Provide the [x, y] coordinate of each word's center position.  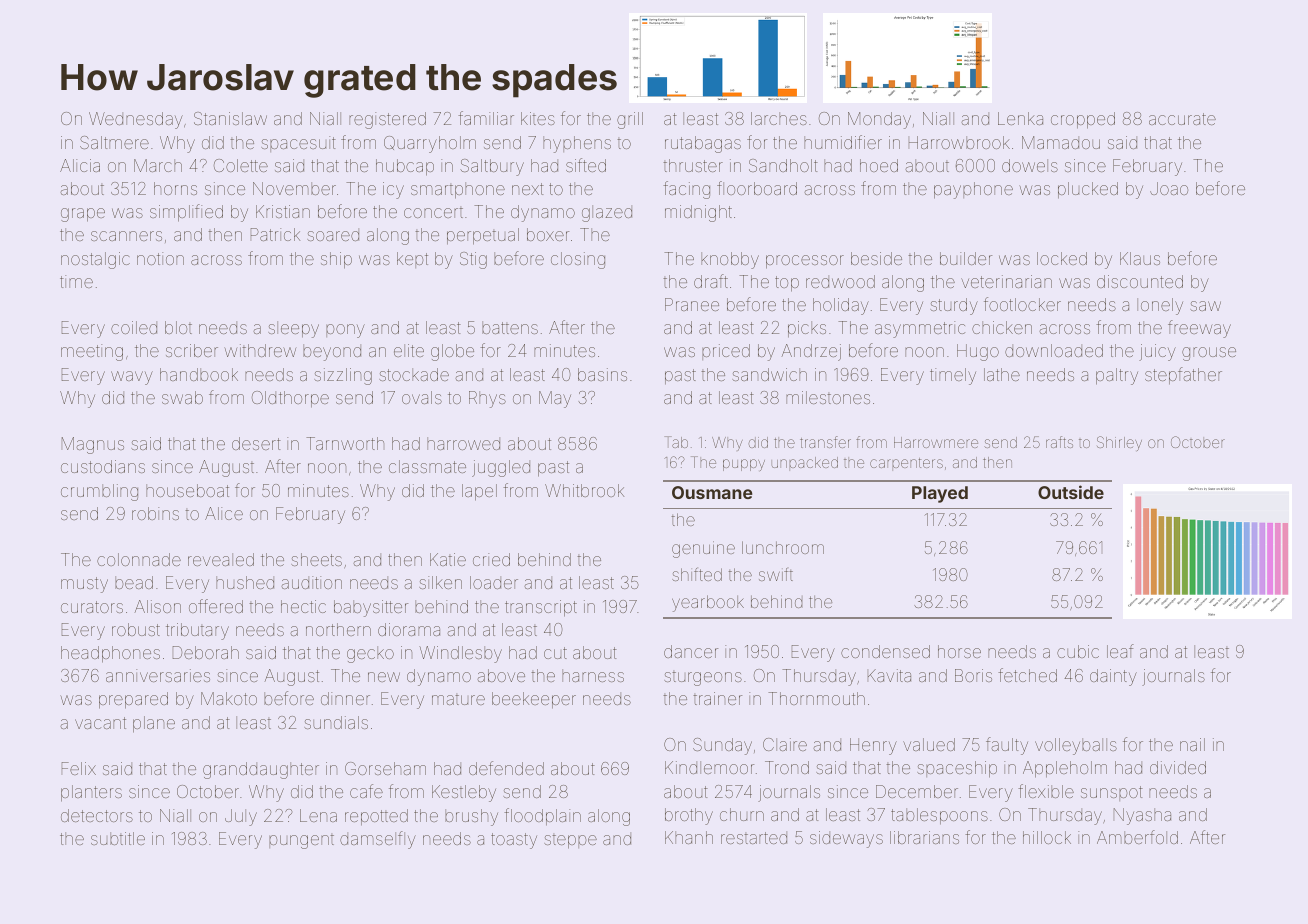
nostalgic [95, 260]
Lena [318, 815]
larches [779, 118]
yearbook [708, 603]
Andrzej [811, 352]
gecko [370, 654]
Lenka [1020, 118]
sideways [846, 839]
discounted [1140, 281]
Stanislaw [230, 118]
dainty [1113, 677]
